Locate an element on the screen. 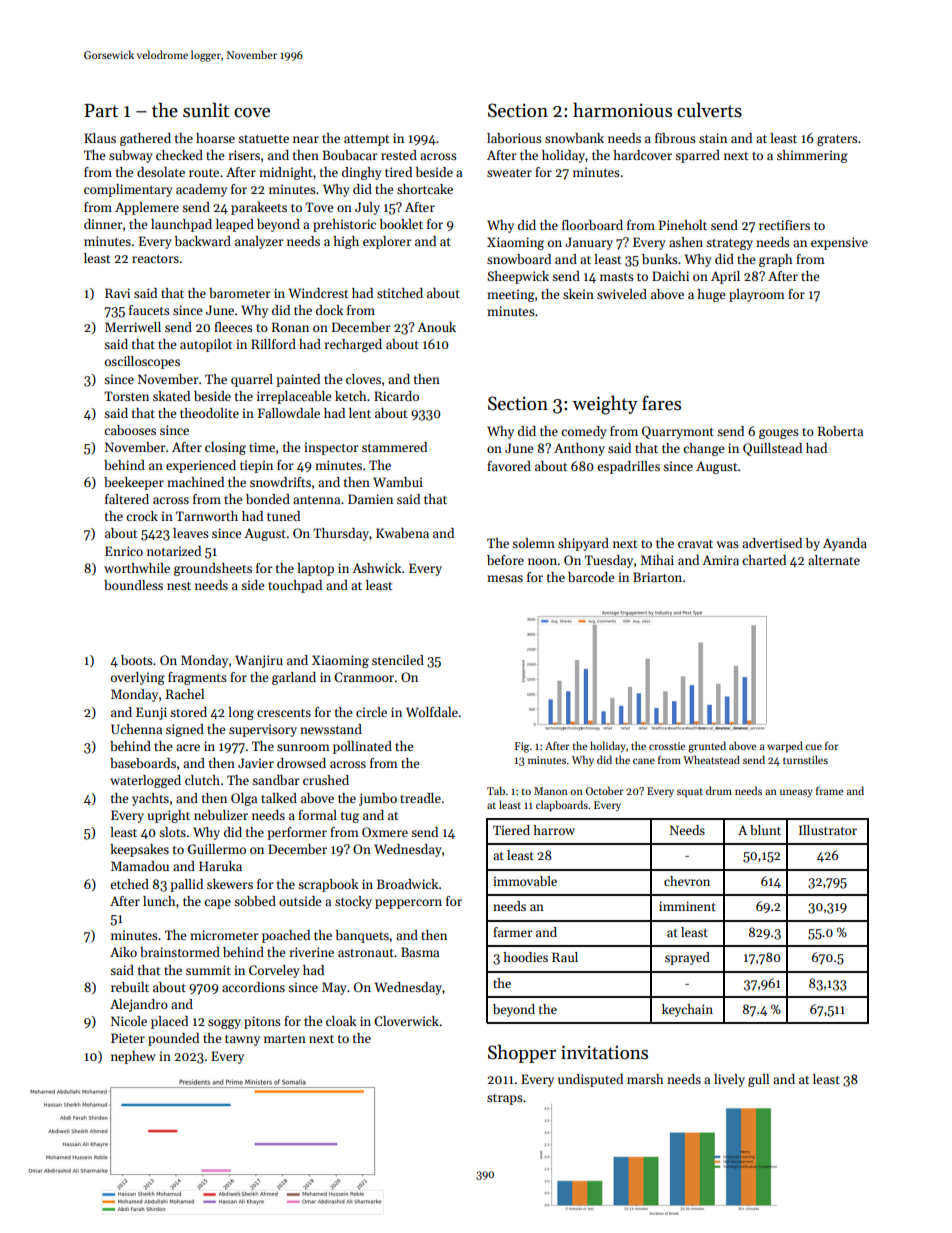 The width and height of the screenshot is (952, 1233). straps is located at coordinates (505, 1099).
